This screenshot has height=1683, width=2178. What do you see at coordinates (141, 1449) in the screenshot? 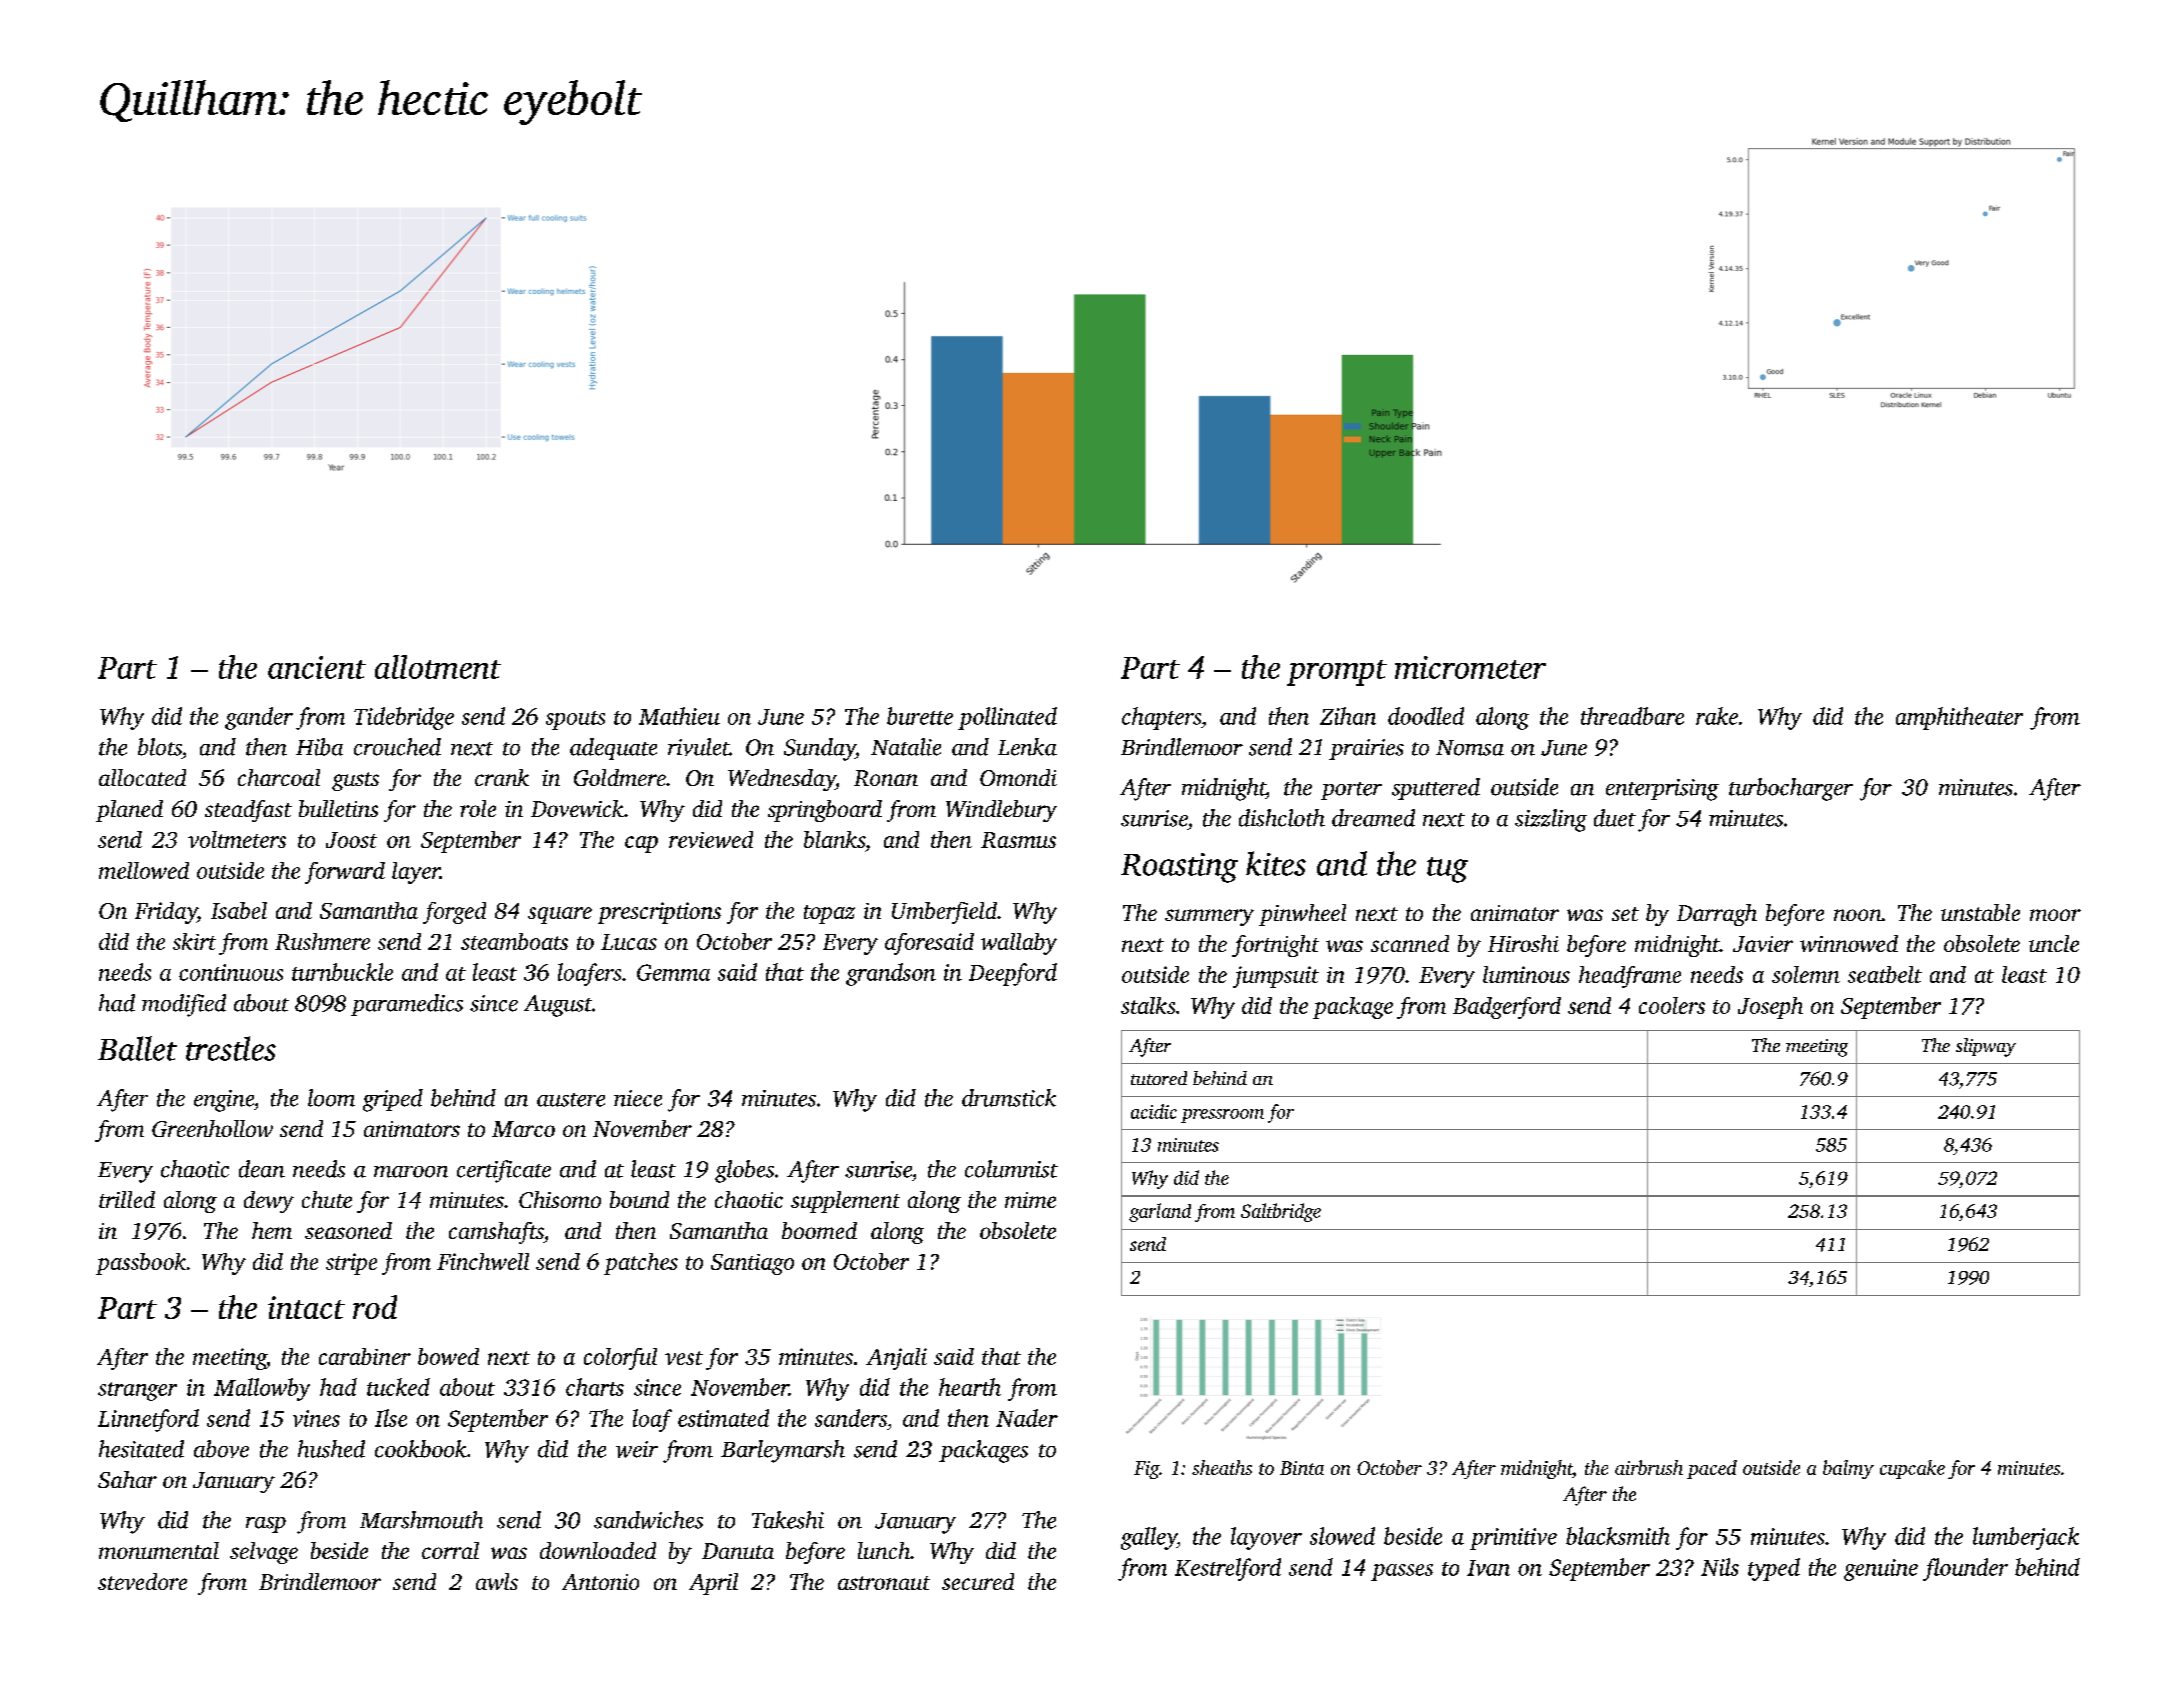
I see `hesitated` at bounding box center [141, 1449].
